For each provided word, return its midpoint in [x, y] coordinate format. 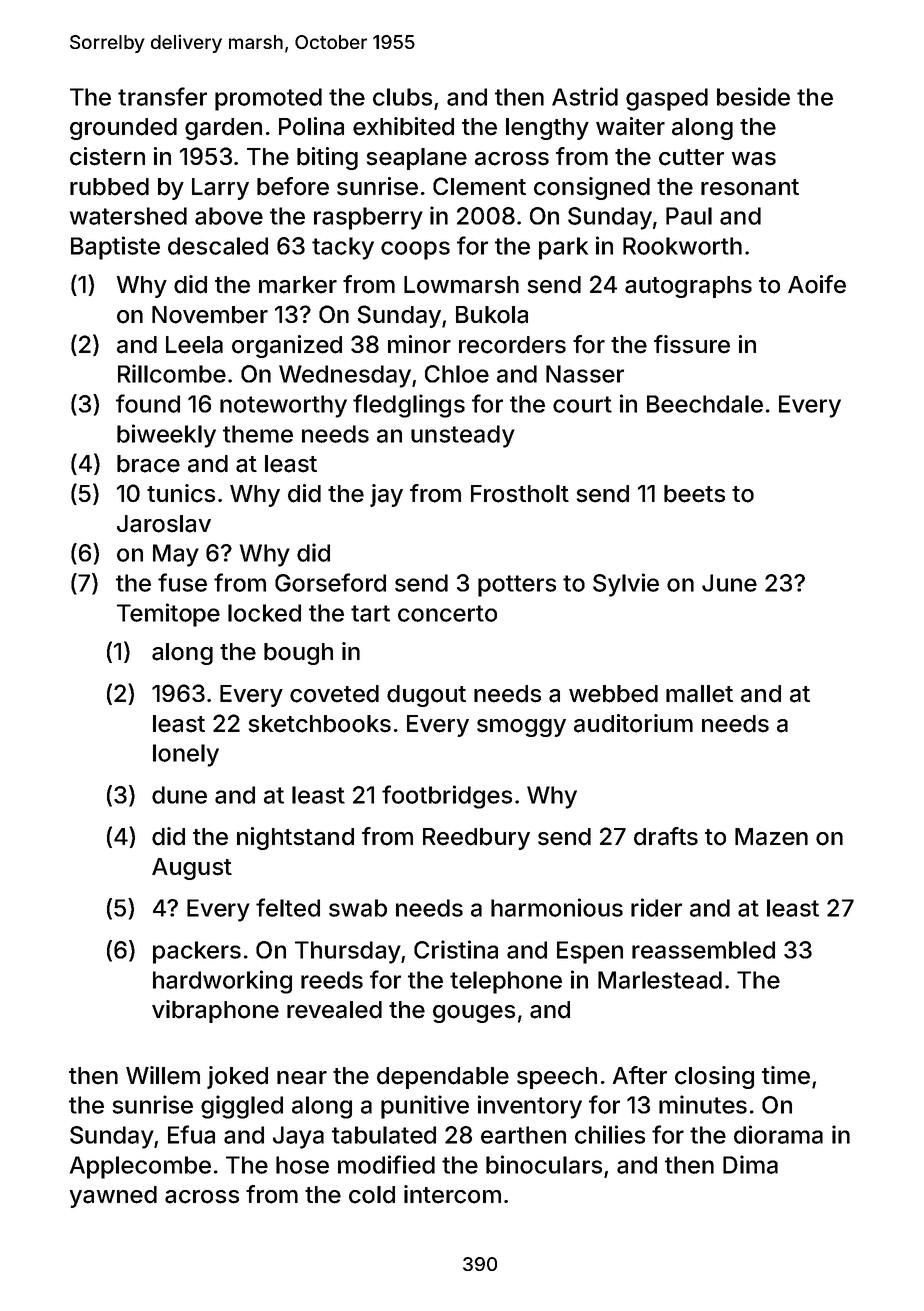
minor [419, 344]
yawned [113, 1197]
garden [223, 129]
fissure [692, 344]
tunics [181, 493]
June [729, 583]
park [563, 248]
